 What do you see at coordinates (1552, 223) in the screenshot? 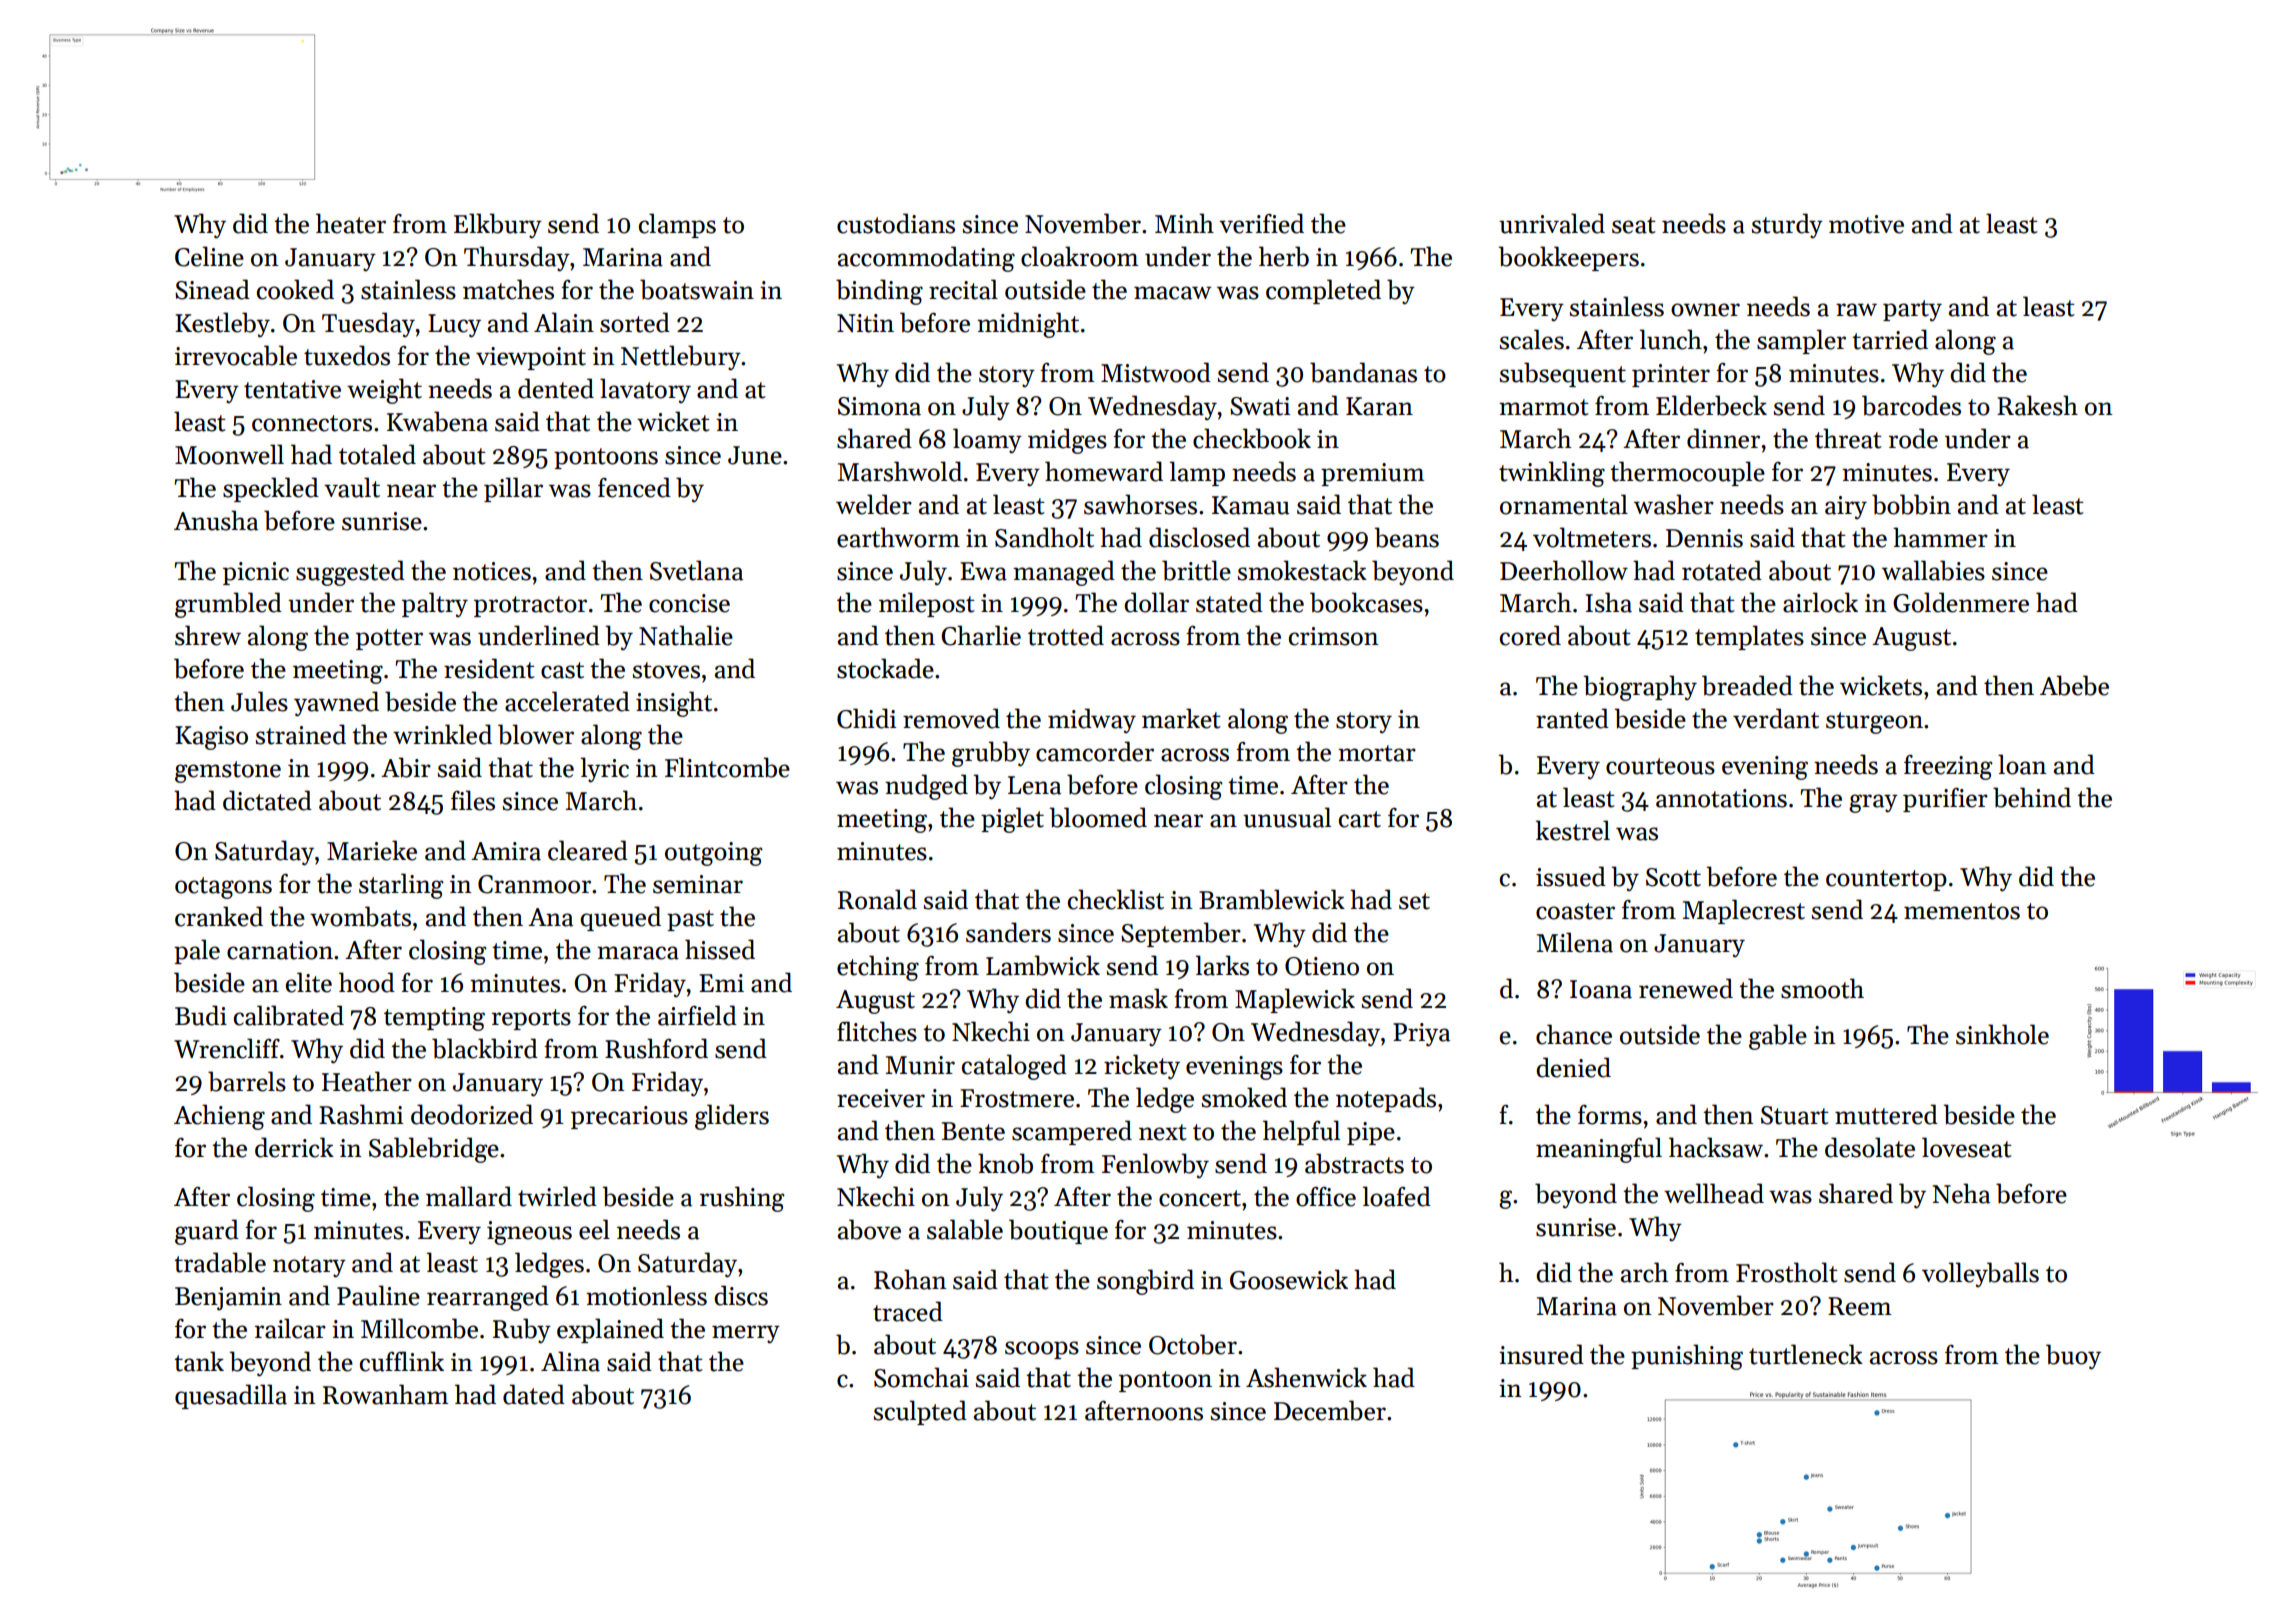
I see `unrivaled` at bounding box center [1552, 223].
